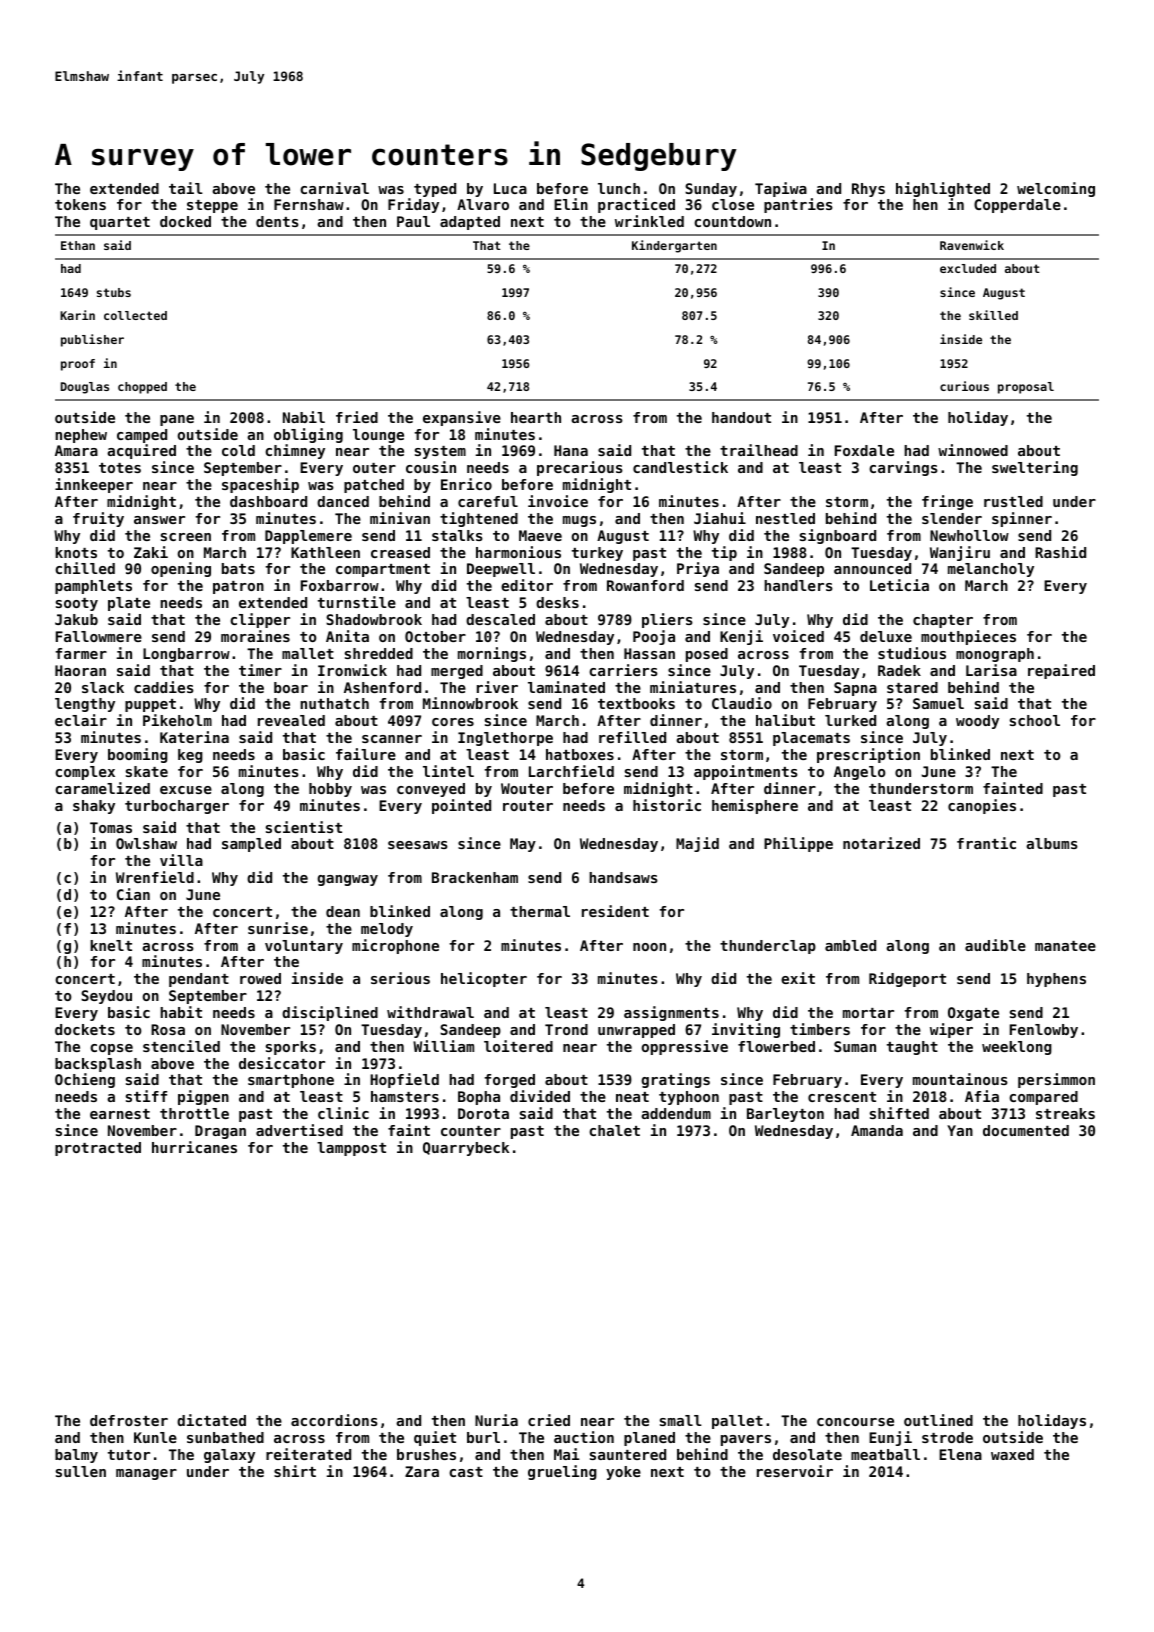  What do you see at coordinates (80, 204) in the document?
I see `tokens` at bounding box center [80, 204].
